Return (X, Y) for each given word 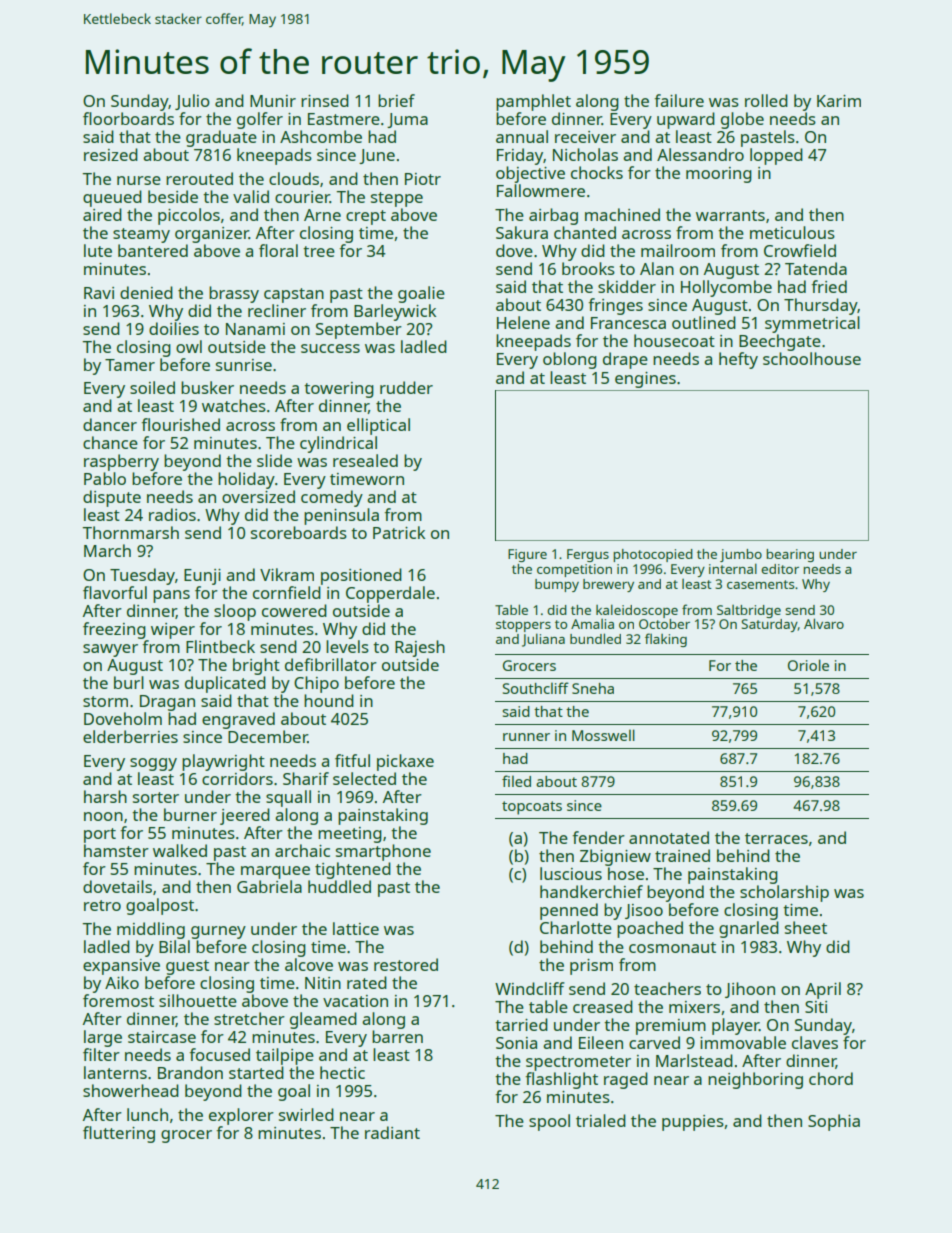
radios (172, 514)
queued (112, 198)
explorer (241, 1116)
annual (522, 136)
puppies (693, 1123)
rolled (766, 100)
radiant (392, 1132)
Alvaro (824, 623)
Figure (527, 555)
